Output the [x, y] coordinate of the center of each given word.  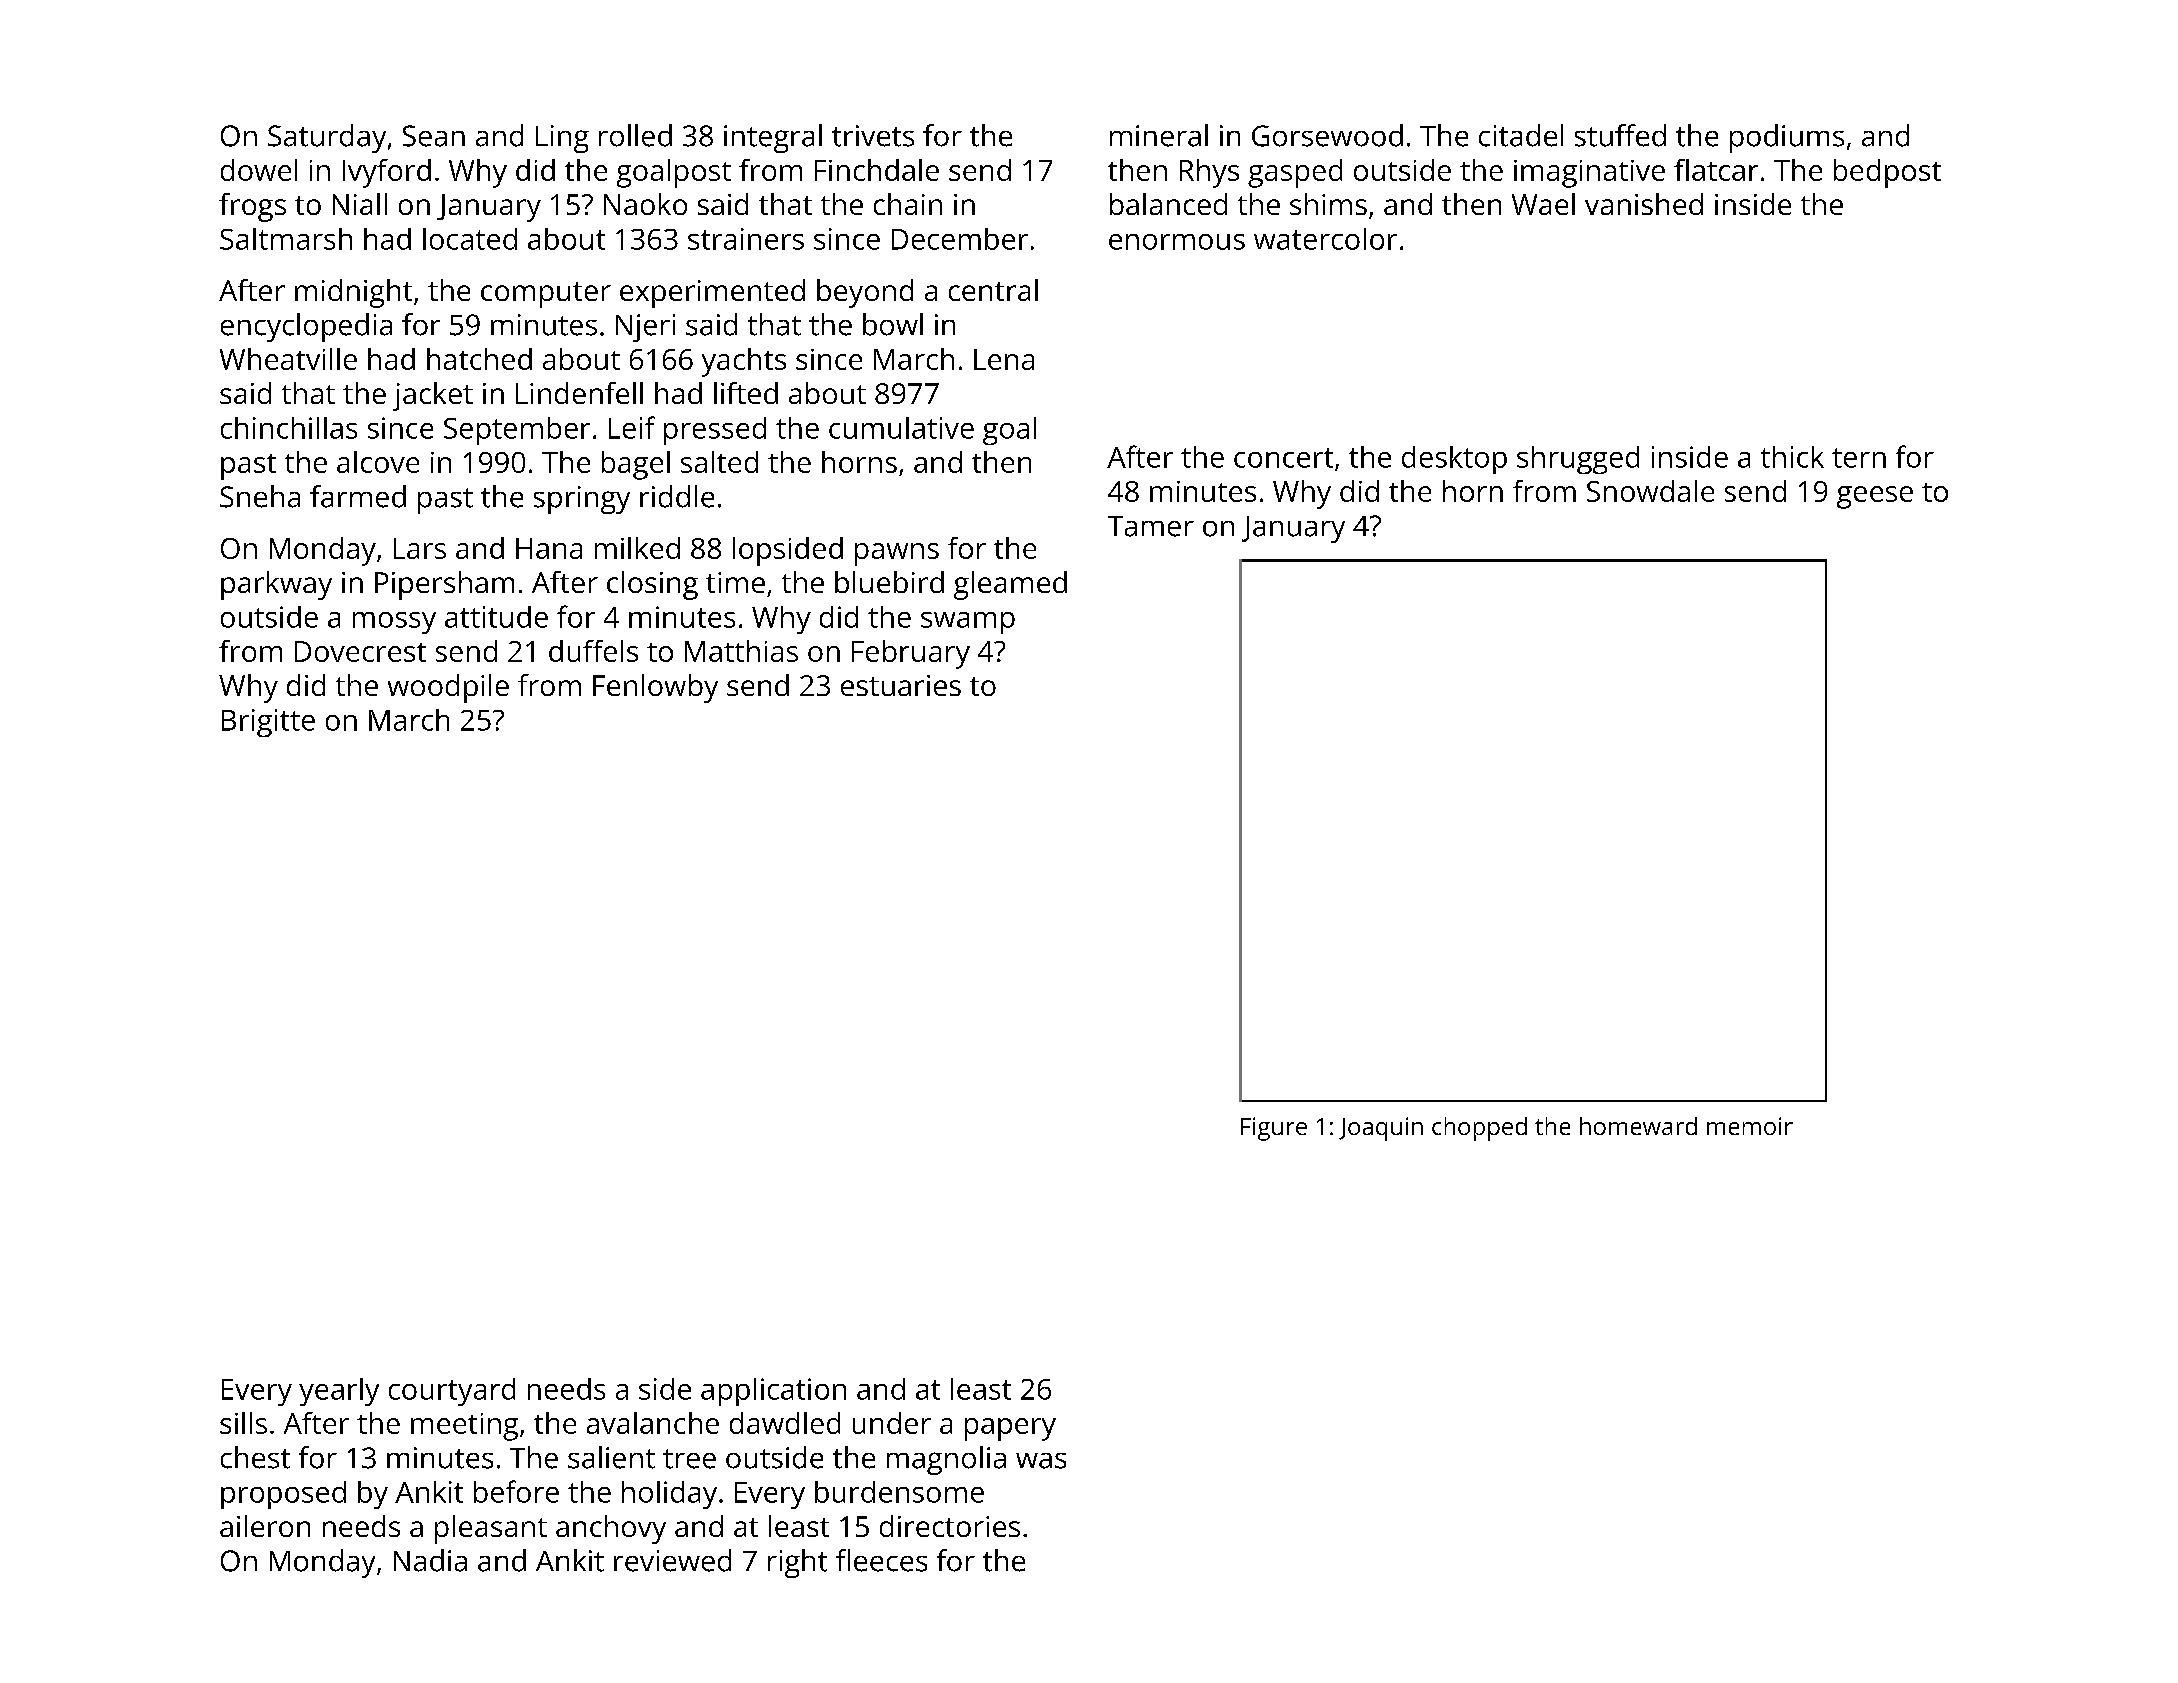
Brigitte [268, 723]
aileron [265, 1526]
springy [582, 500]
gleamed [1010, 585]
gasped [1295, 173]
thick [1792, 457]
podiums [1787, 138]
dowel [259, 170]
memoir [1750, 1126]
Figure [1274, 1129]
